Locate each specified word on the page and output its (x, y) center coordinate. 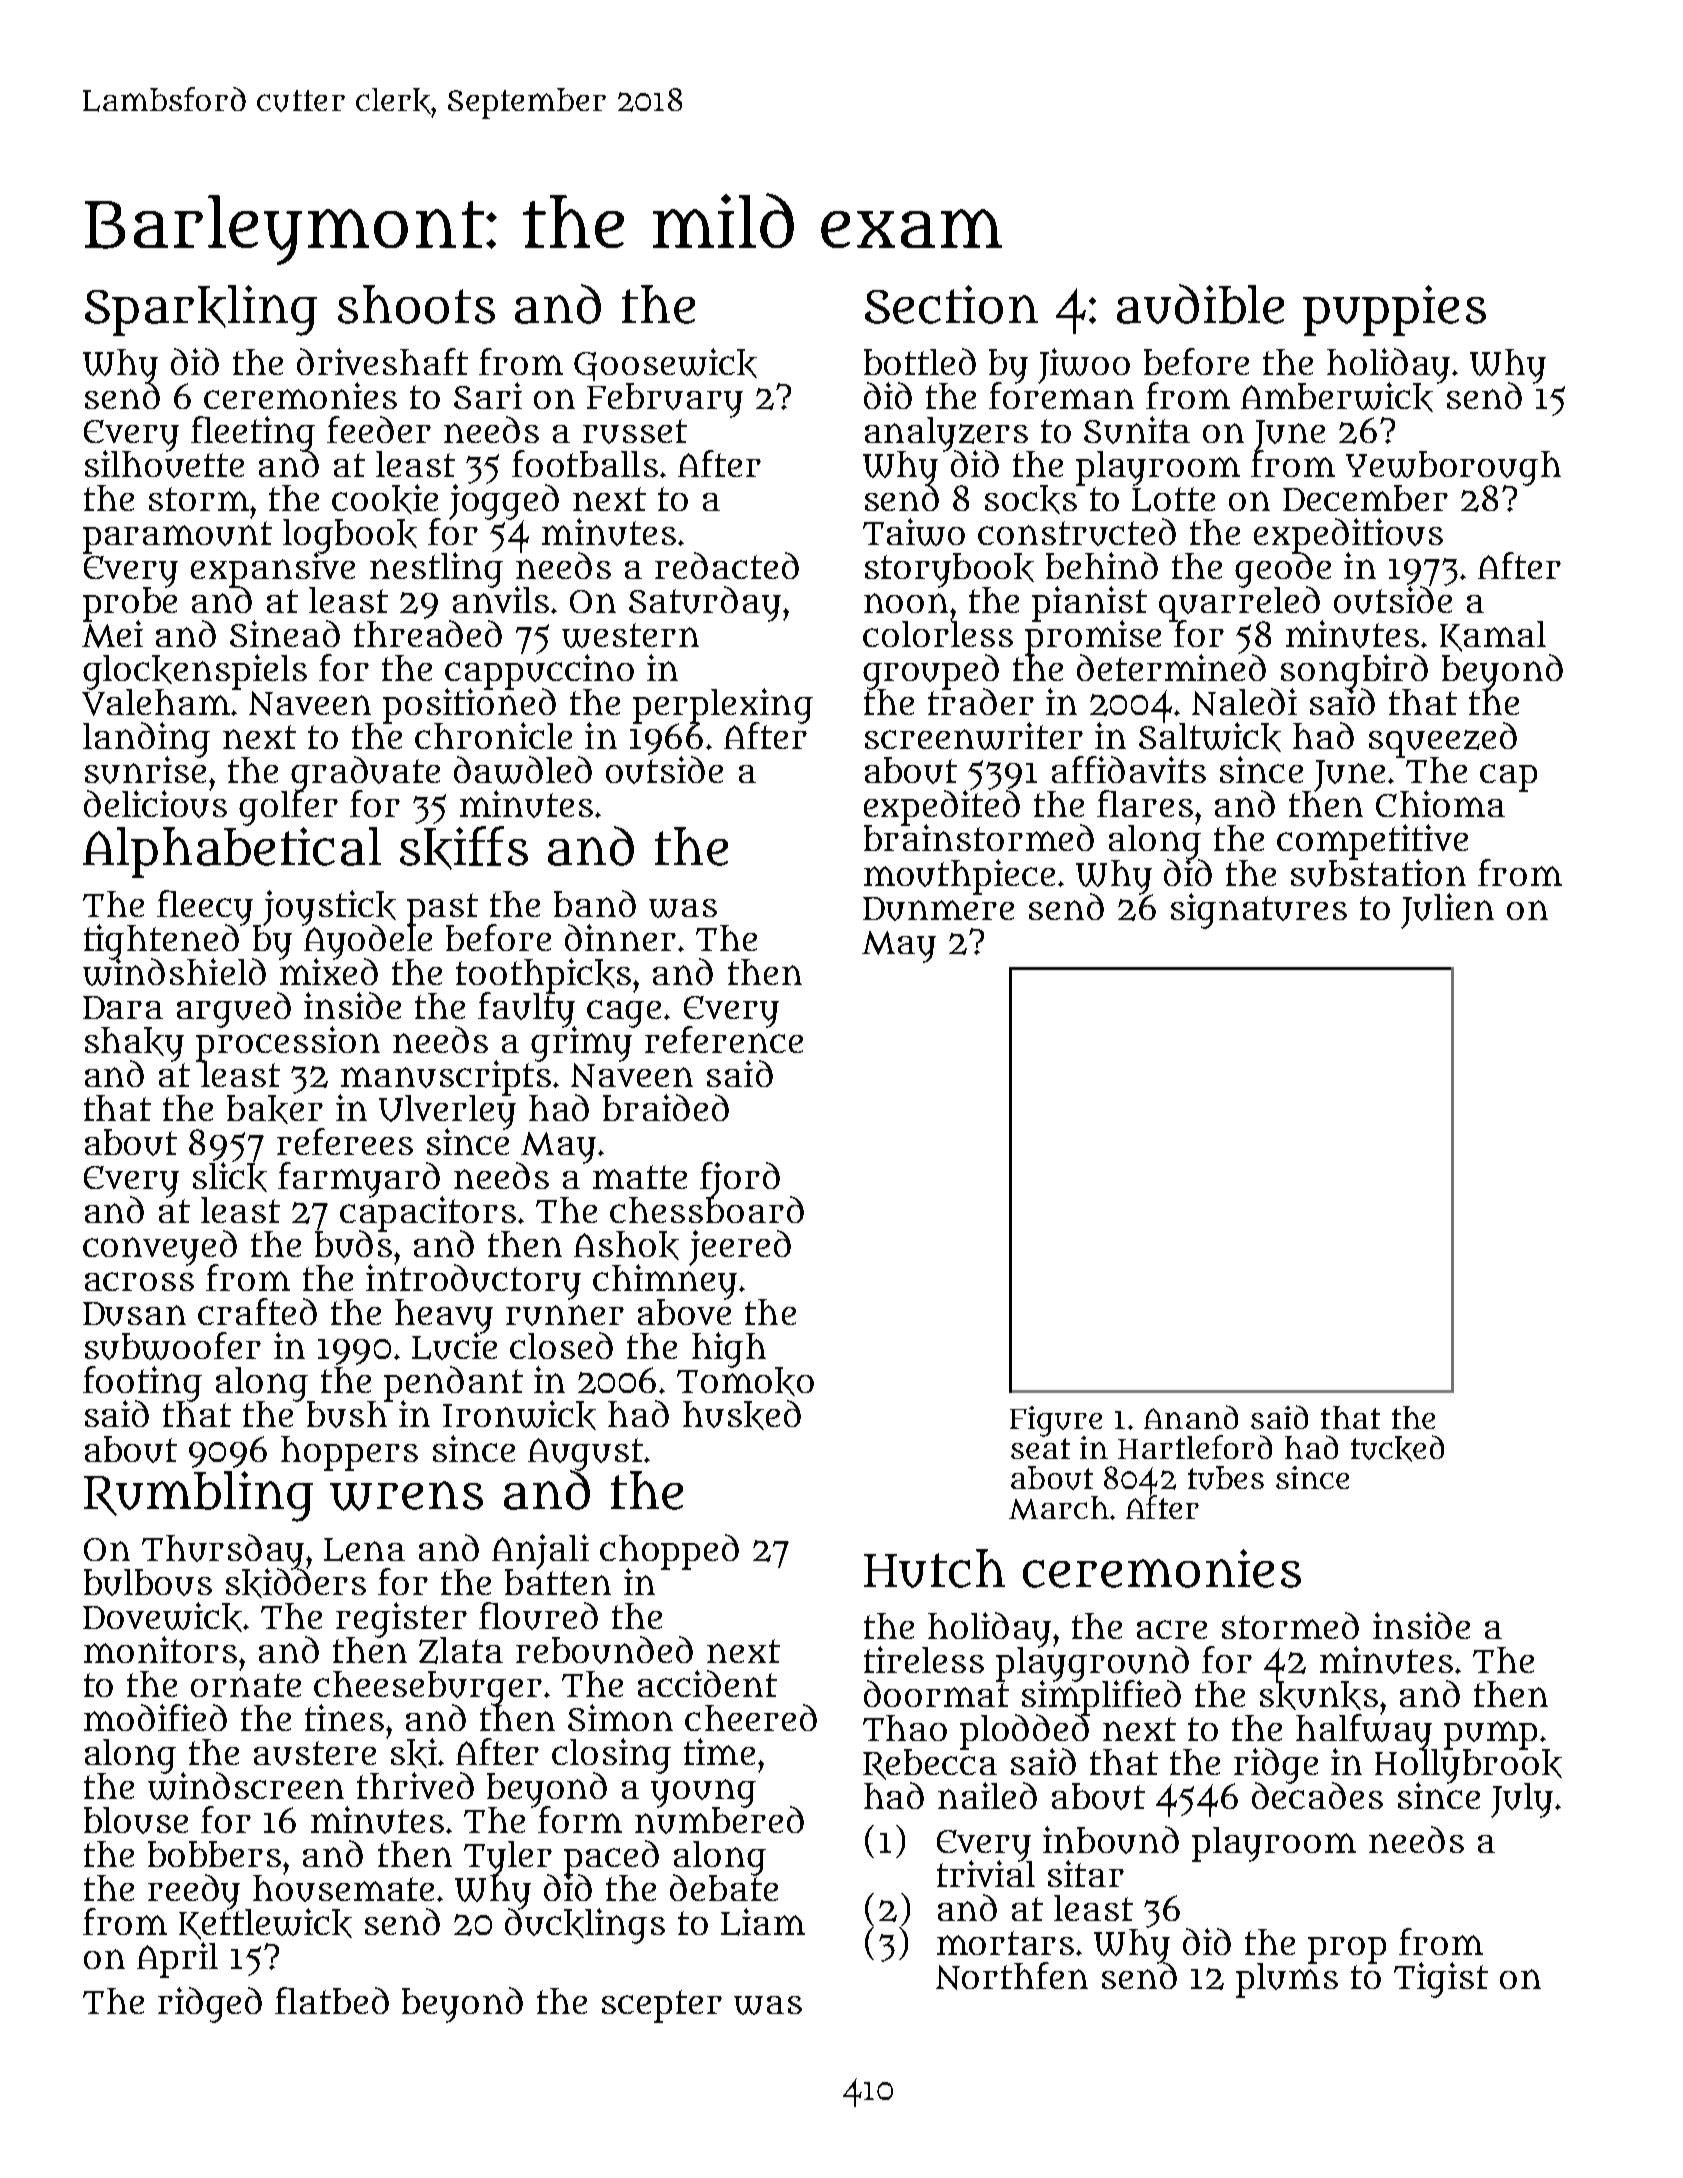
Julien (1447, 911)
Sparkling (201, 310)
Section (951, 304)
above (684, 1312)
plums (1287, 1981)
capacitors (428, 1214)
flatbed (332, 2000)
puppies (1394, 310)
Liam (763, 1922)
